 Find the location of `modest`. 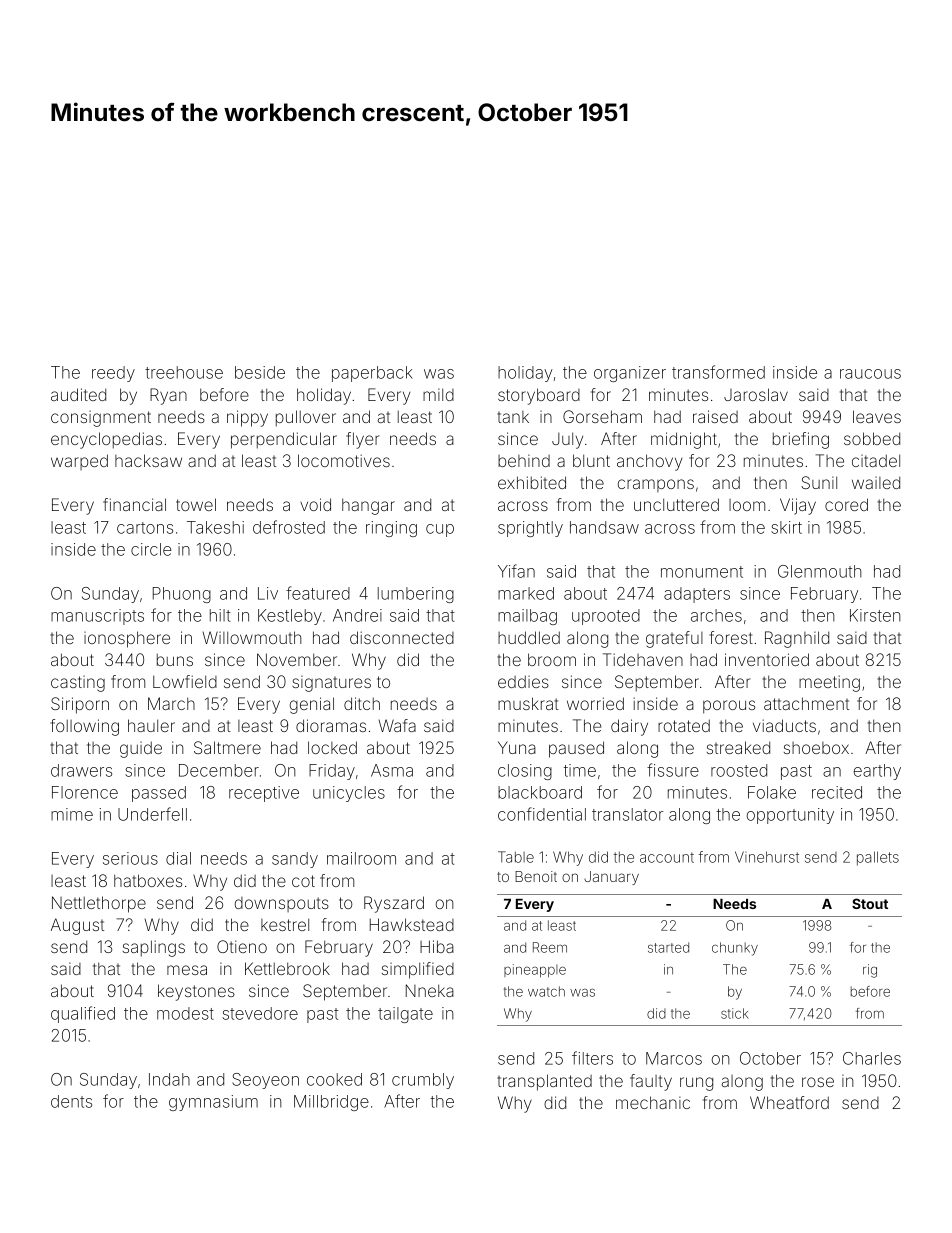

modest is located at coordinates (185, 1013).
